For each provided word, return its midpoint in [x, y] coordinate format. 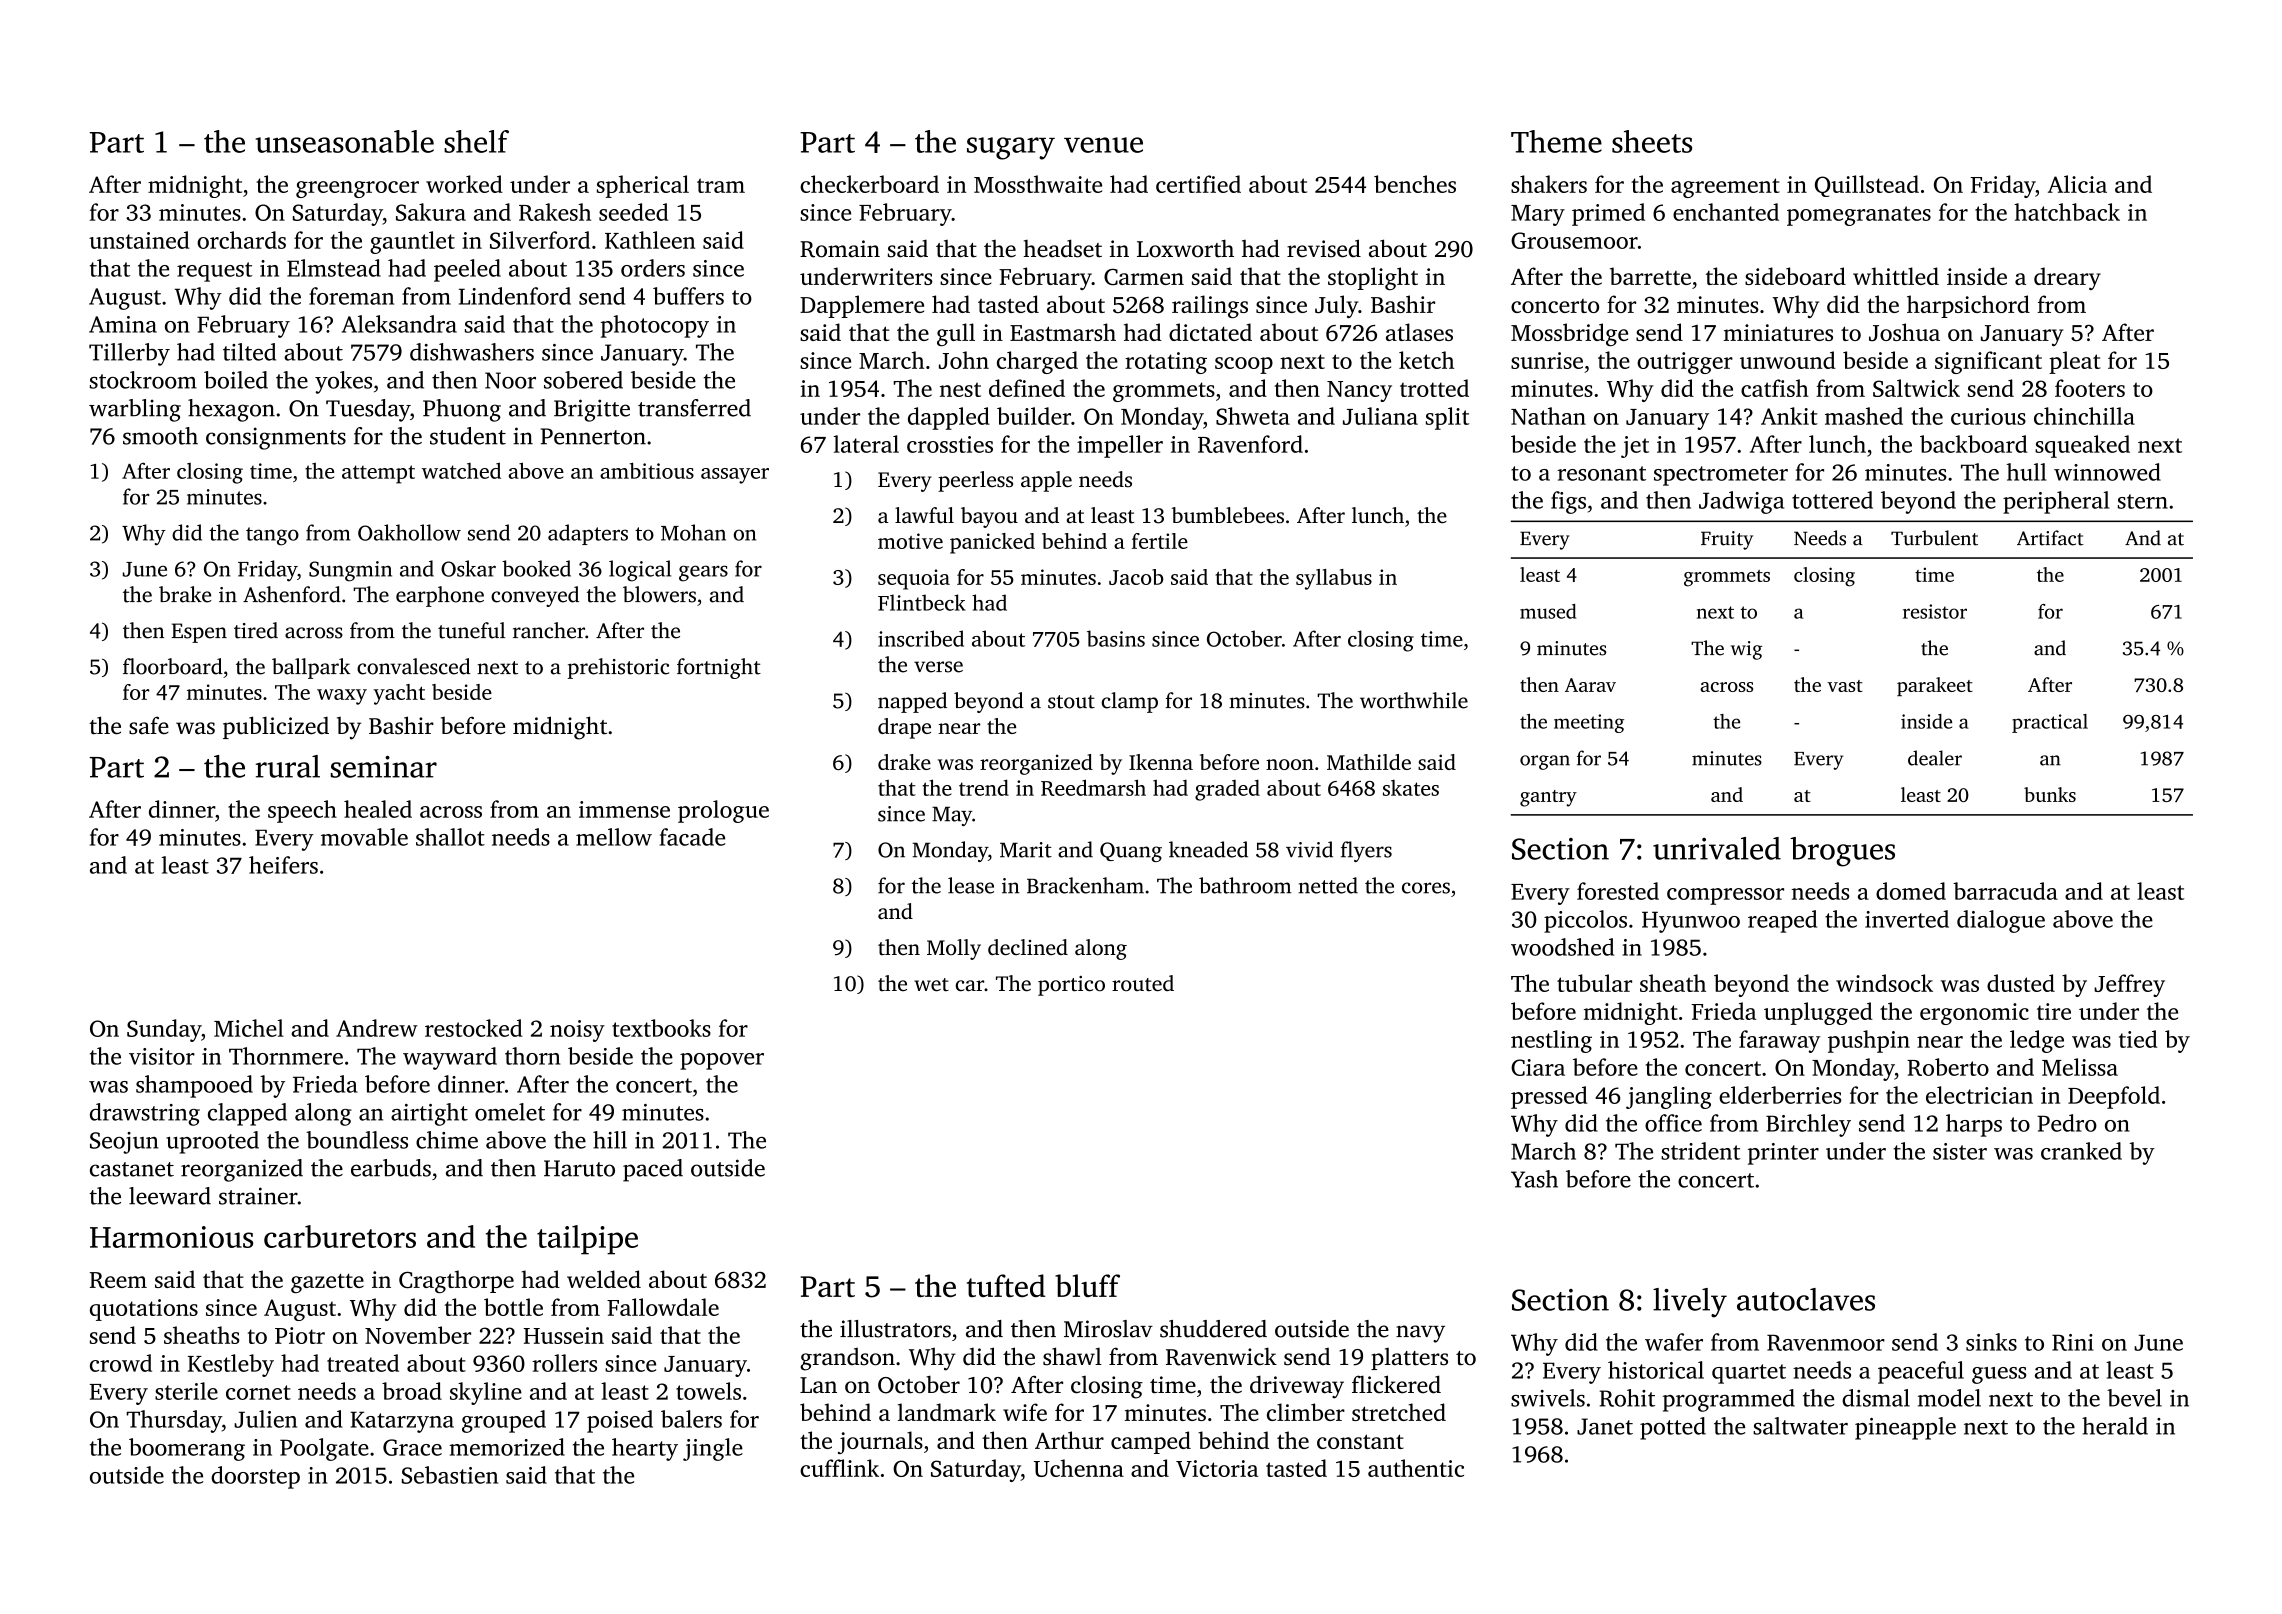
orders [653, 268]
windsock [1884, 983]
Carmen [1144, 277]
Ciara [1538, 1067]
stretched [1399, 1412]
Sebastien [450, 1475]
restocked [473, 1028]
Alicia [2077, 184]
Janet [1605, 1426]
